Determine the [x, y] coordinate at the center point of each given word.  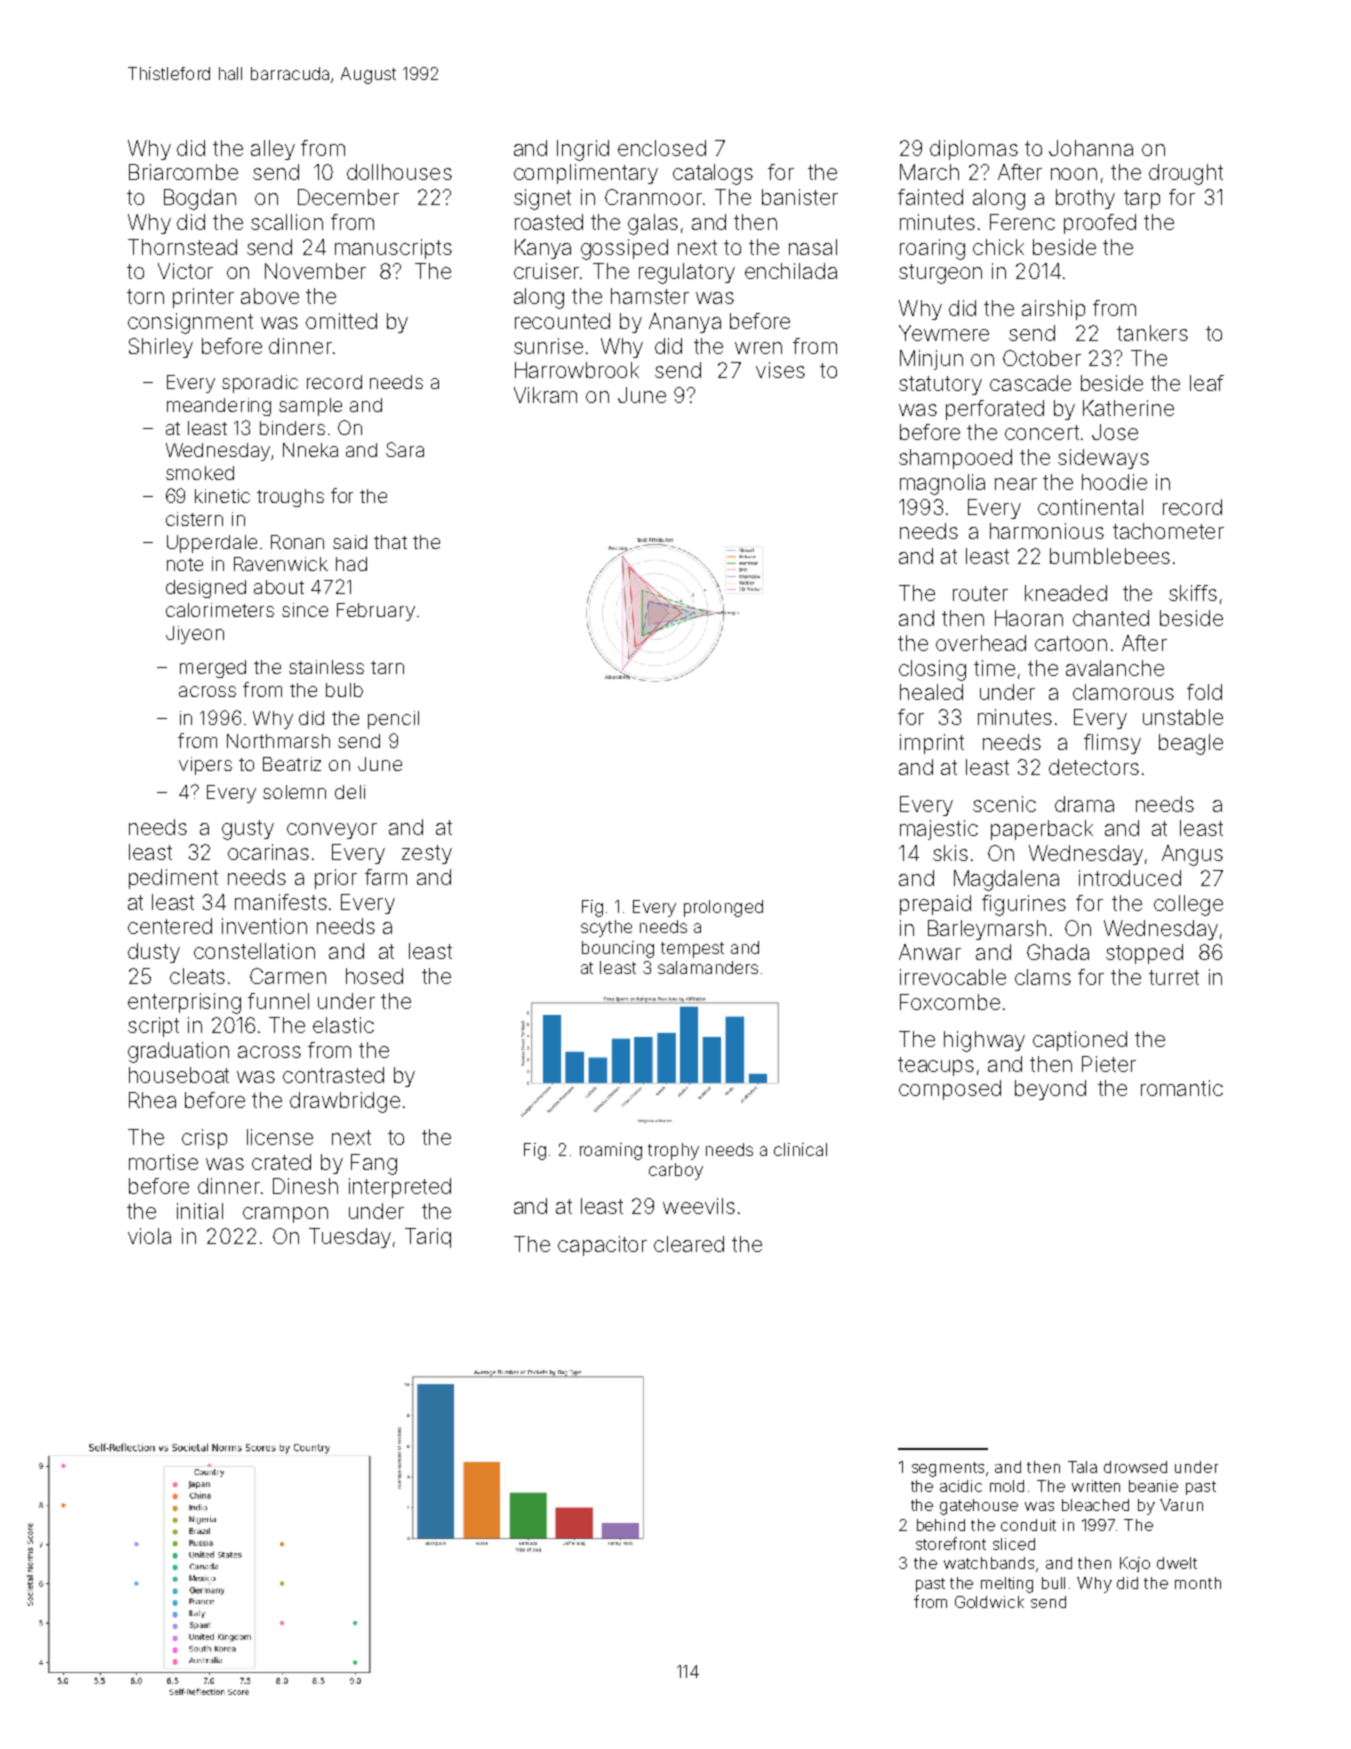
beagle [1191, 744]
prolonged [723, 908]
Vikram [545, 395]
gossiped [624, 249]
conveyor [332, 831]
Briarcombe [183, 172]
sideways [1103, 459]
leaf [1207, 383]
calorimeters [220, 610]
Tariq [428, 1238]
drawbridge [345, 1102]
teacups [936, 1066]
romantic [1182, 1088]
